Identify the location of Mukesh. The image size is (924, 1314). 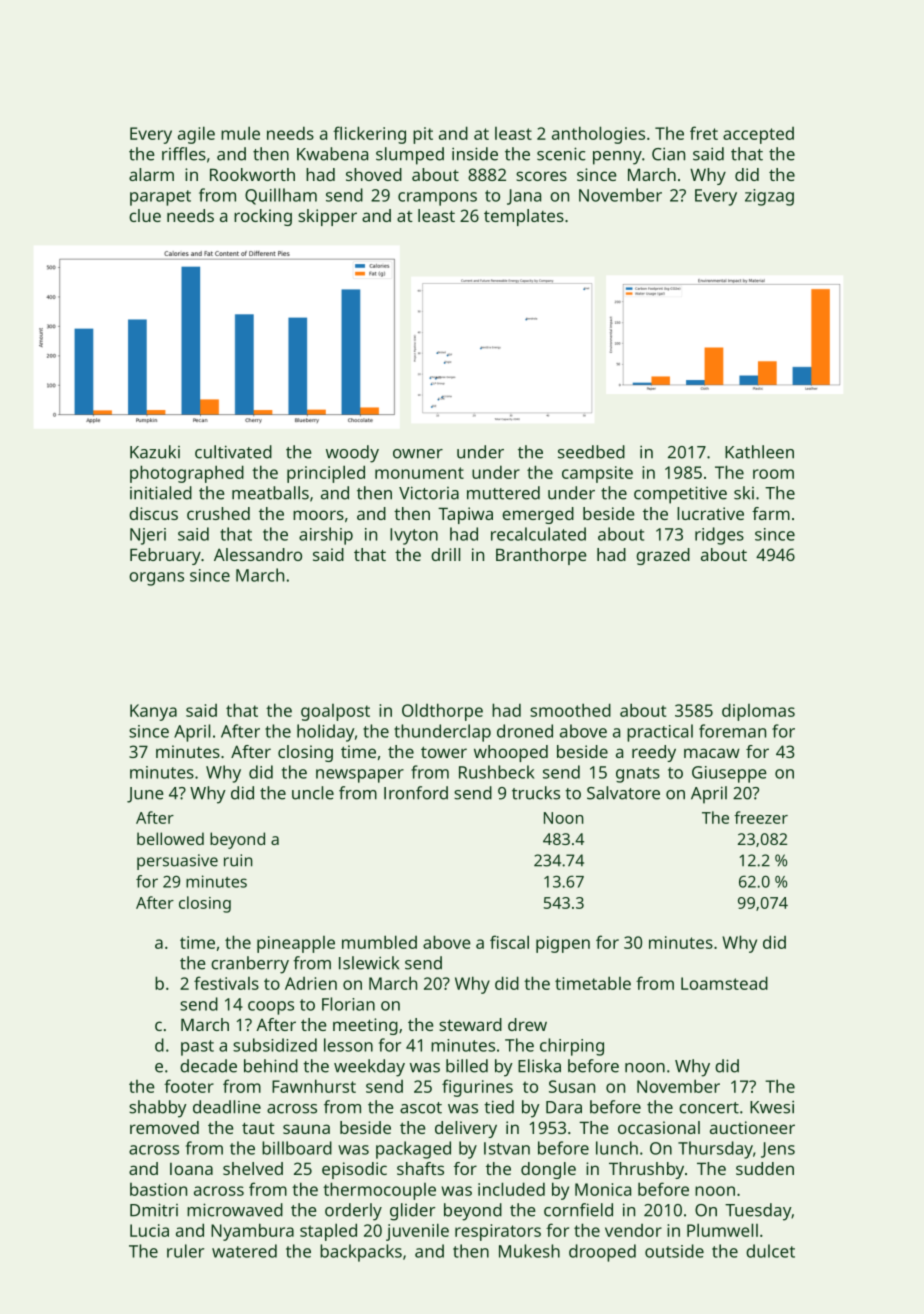
(529, 1251).
